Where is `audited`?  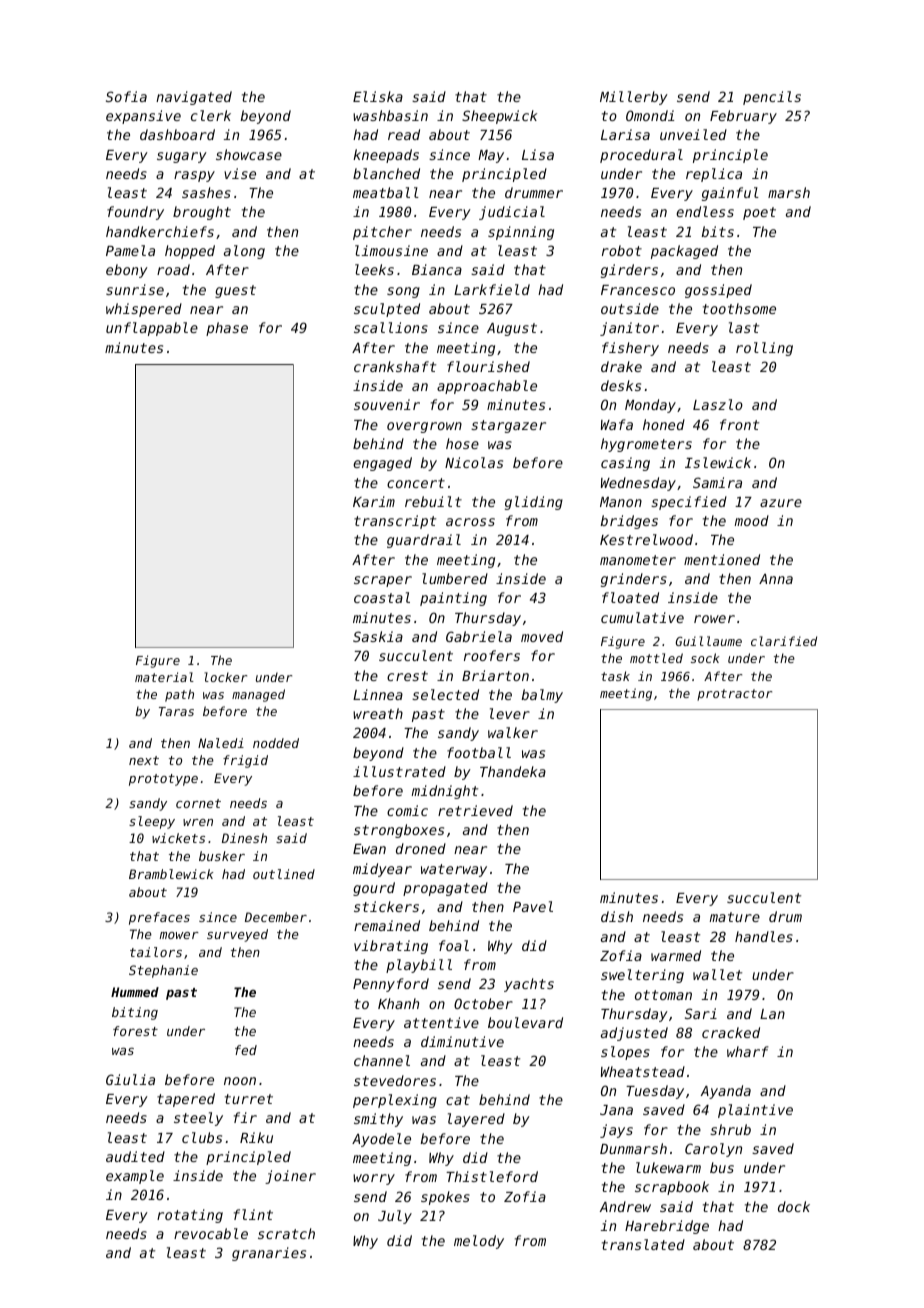
audited is located at coordinates (135, 1156).
